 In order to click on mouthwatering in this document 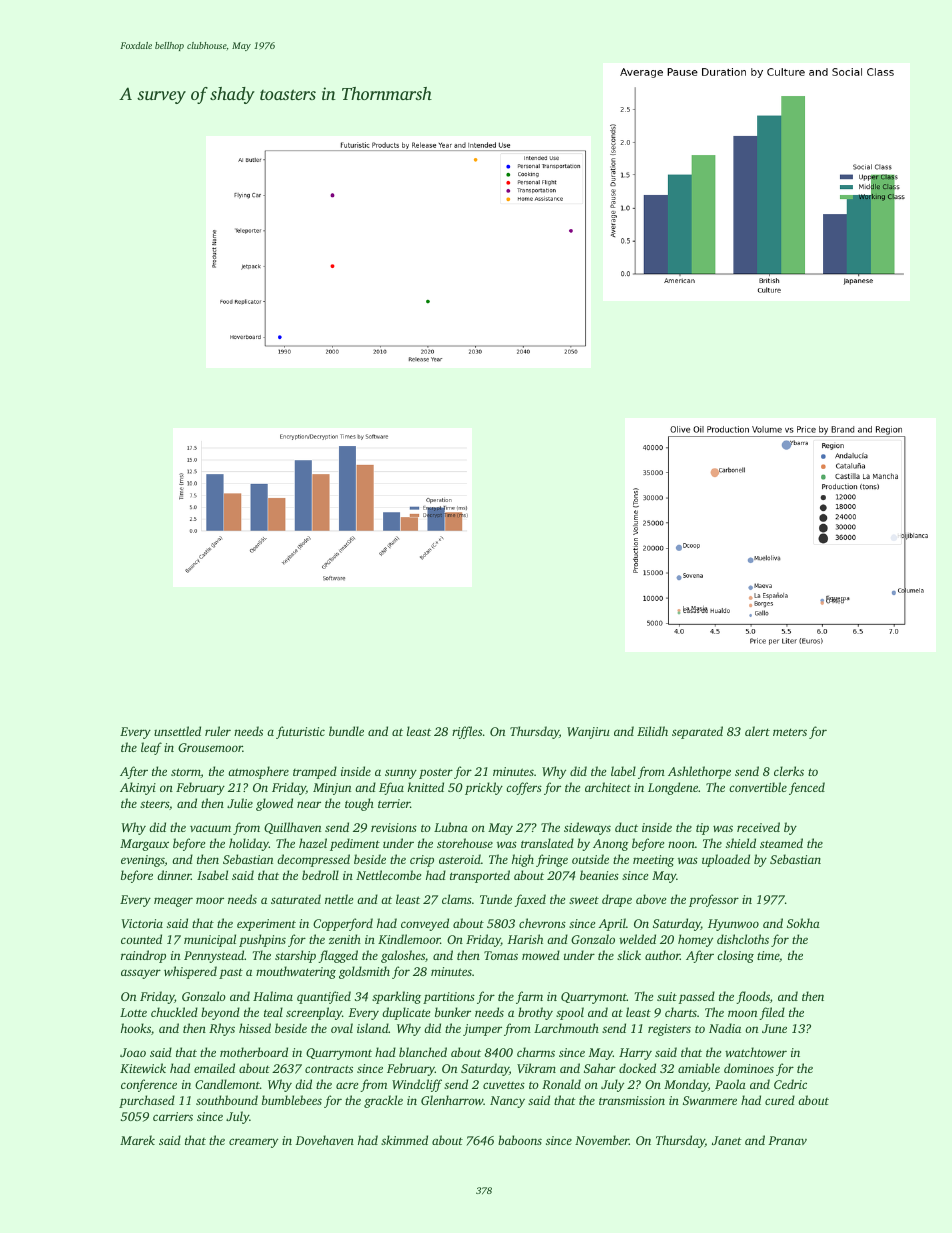, I will do `click(296, 972)`.
